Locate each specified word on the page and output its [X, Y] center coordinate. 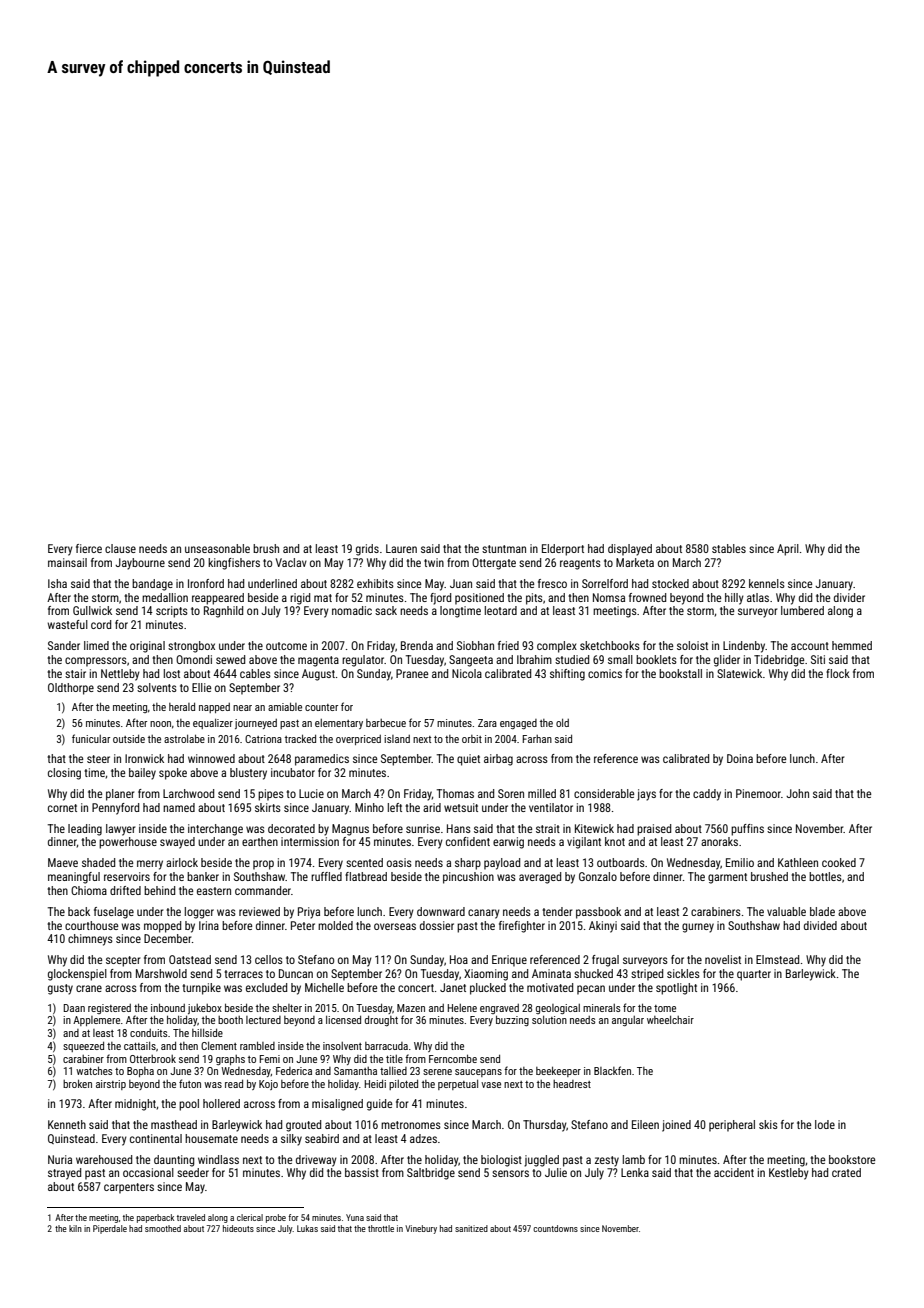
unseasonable [217, 548]
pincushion [468, 878]
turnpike [201, 989]
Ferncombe [453, 1058]
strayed [64, 1174]
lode [825, 1124]
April [788, 550]
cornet [62, 808]
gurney [698, 928]
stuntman [504, 549]
